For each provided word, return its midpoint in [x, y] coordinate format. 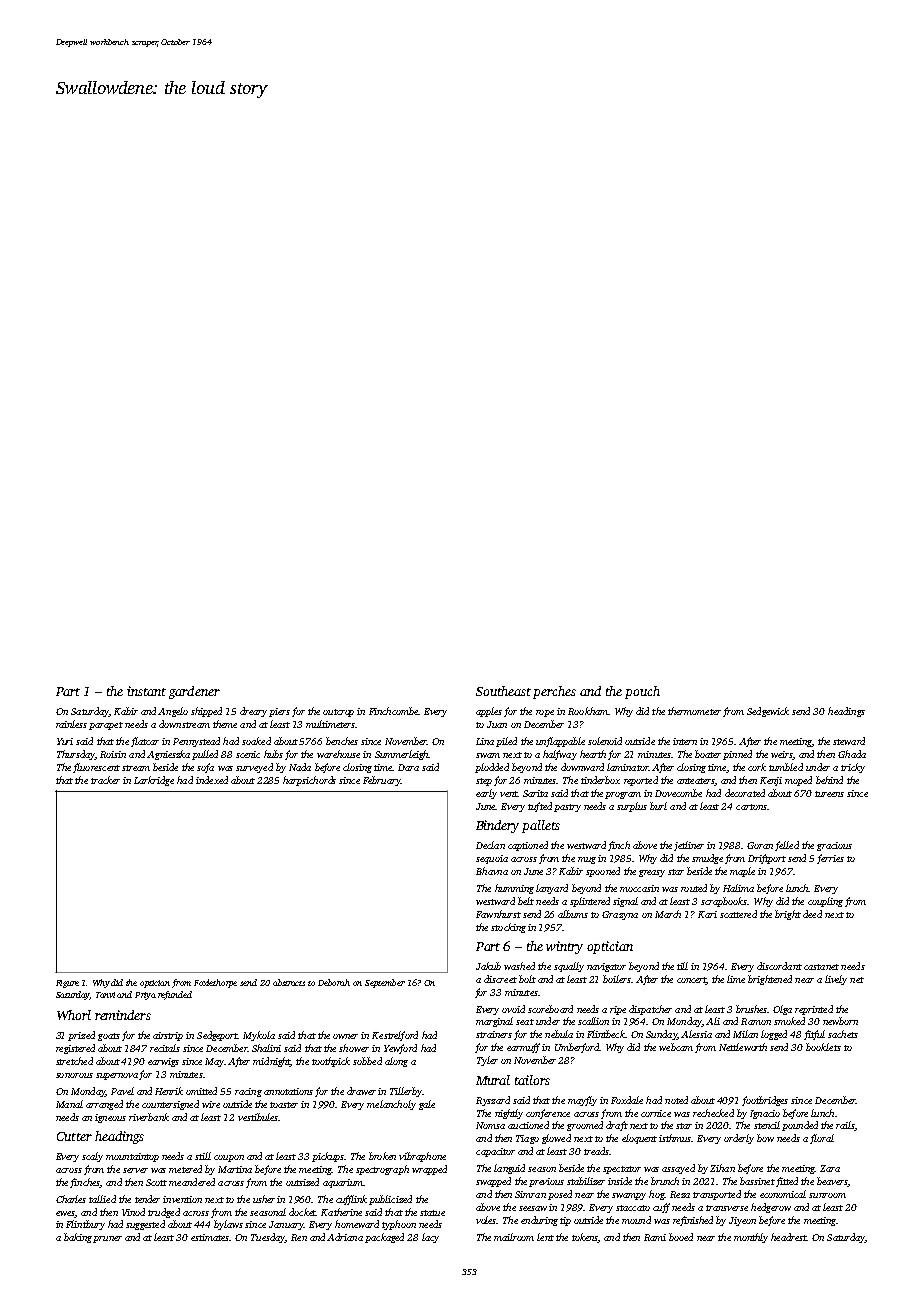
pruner [107, 1239]
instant [146, 691]
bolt [527, 979]
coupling [825, 902]
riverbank [149, 1117]
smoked [789, 1021]
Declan [490, 845]
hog [656, 1195]
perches [554, 692]
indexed [212, 780]
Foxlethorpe [215, 983]
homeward [357, 1224]
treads [596, 1151]
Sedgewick [768, 712]
